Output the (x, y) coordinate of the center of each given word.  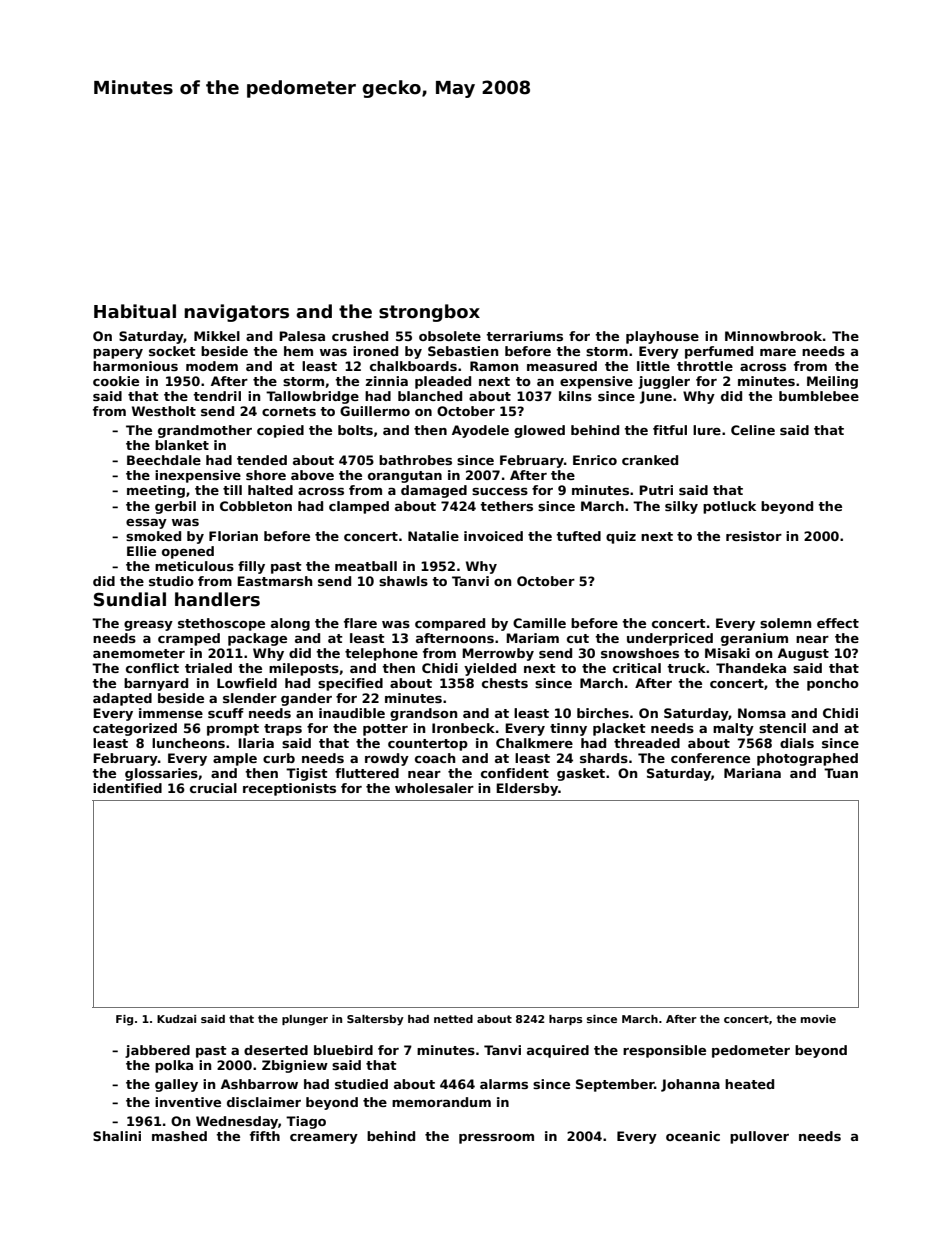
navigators (236, 313)
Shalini (117, 1136)
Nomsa (762, 713)
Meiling (832, 382)
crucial (213, 788)
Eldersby (527, 789)
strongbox (429, 313)
